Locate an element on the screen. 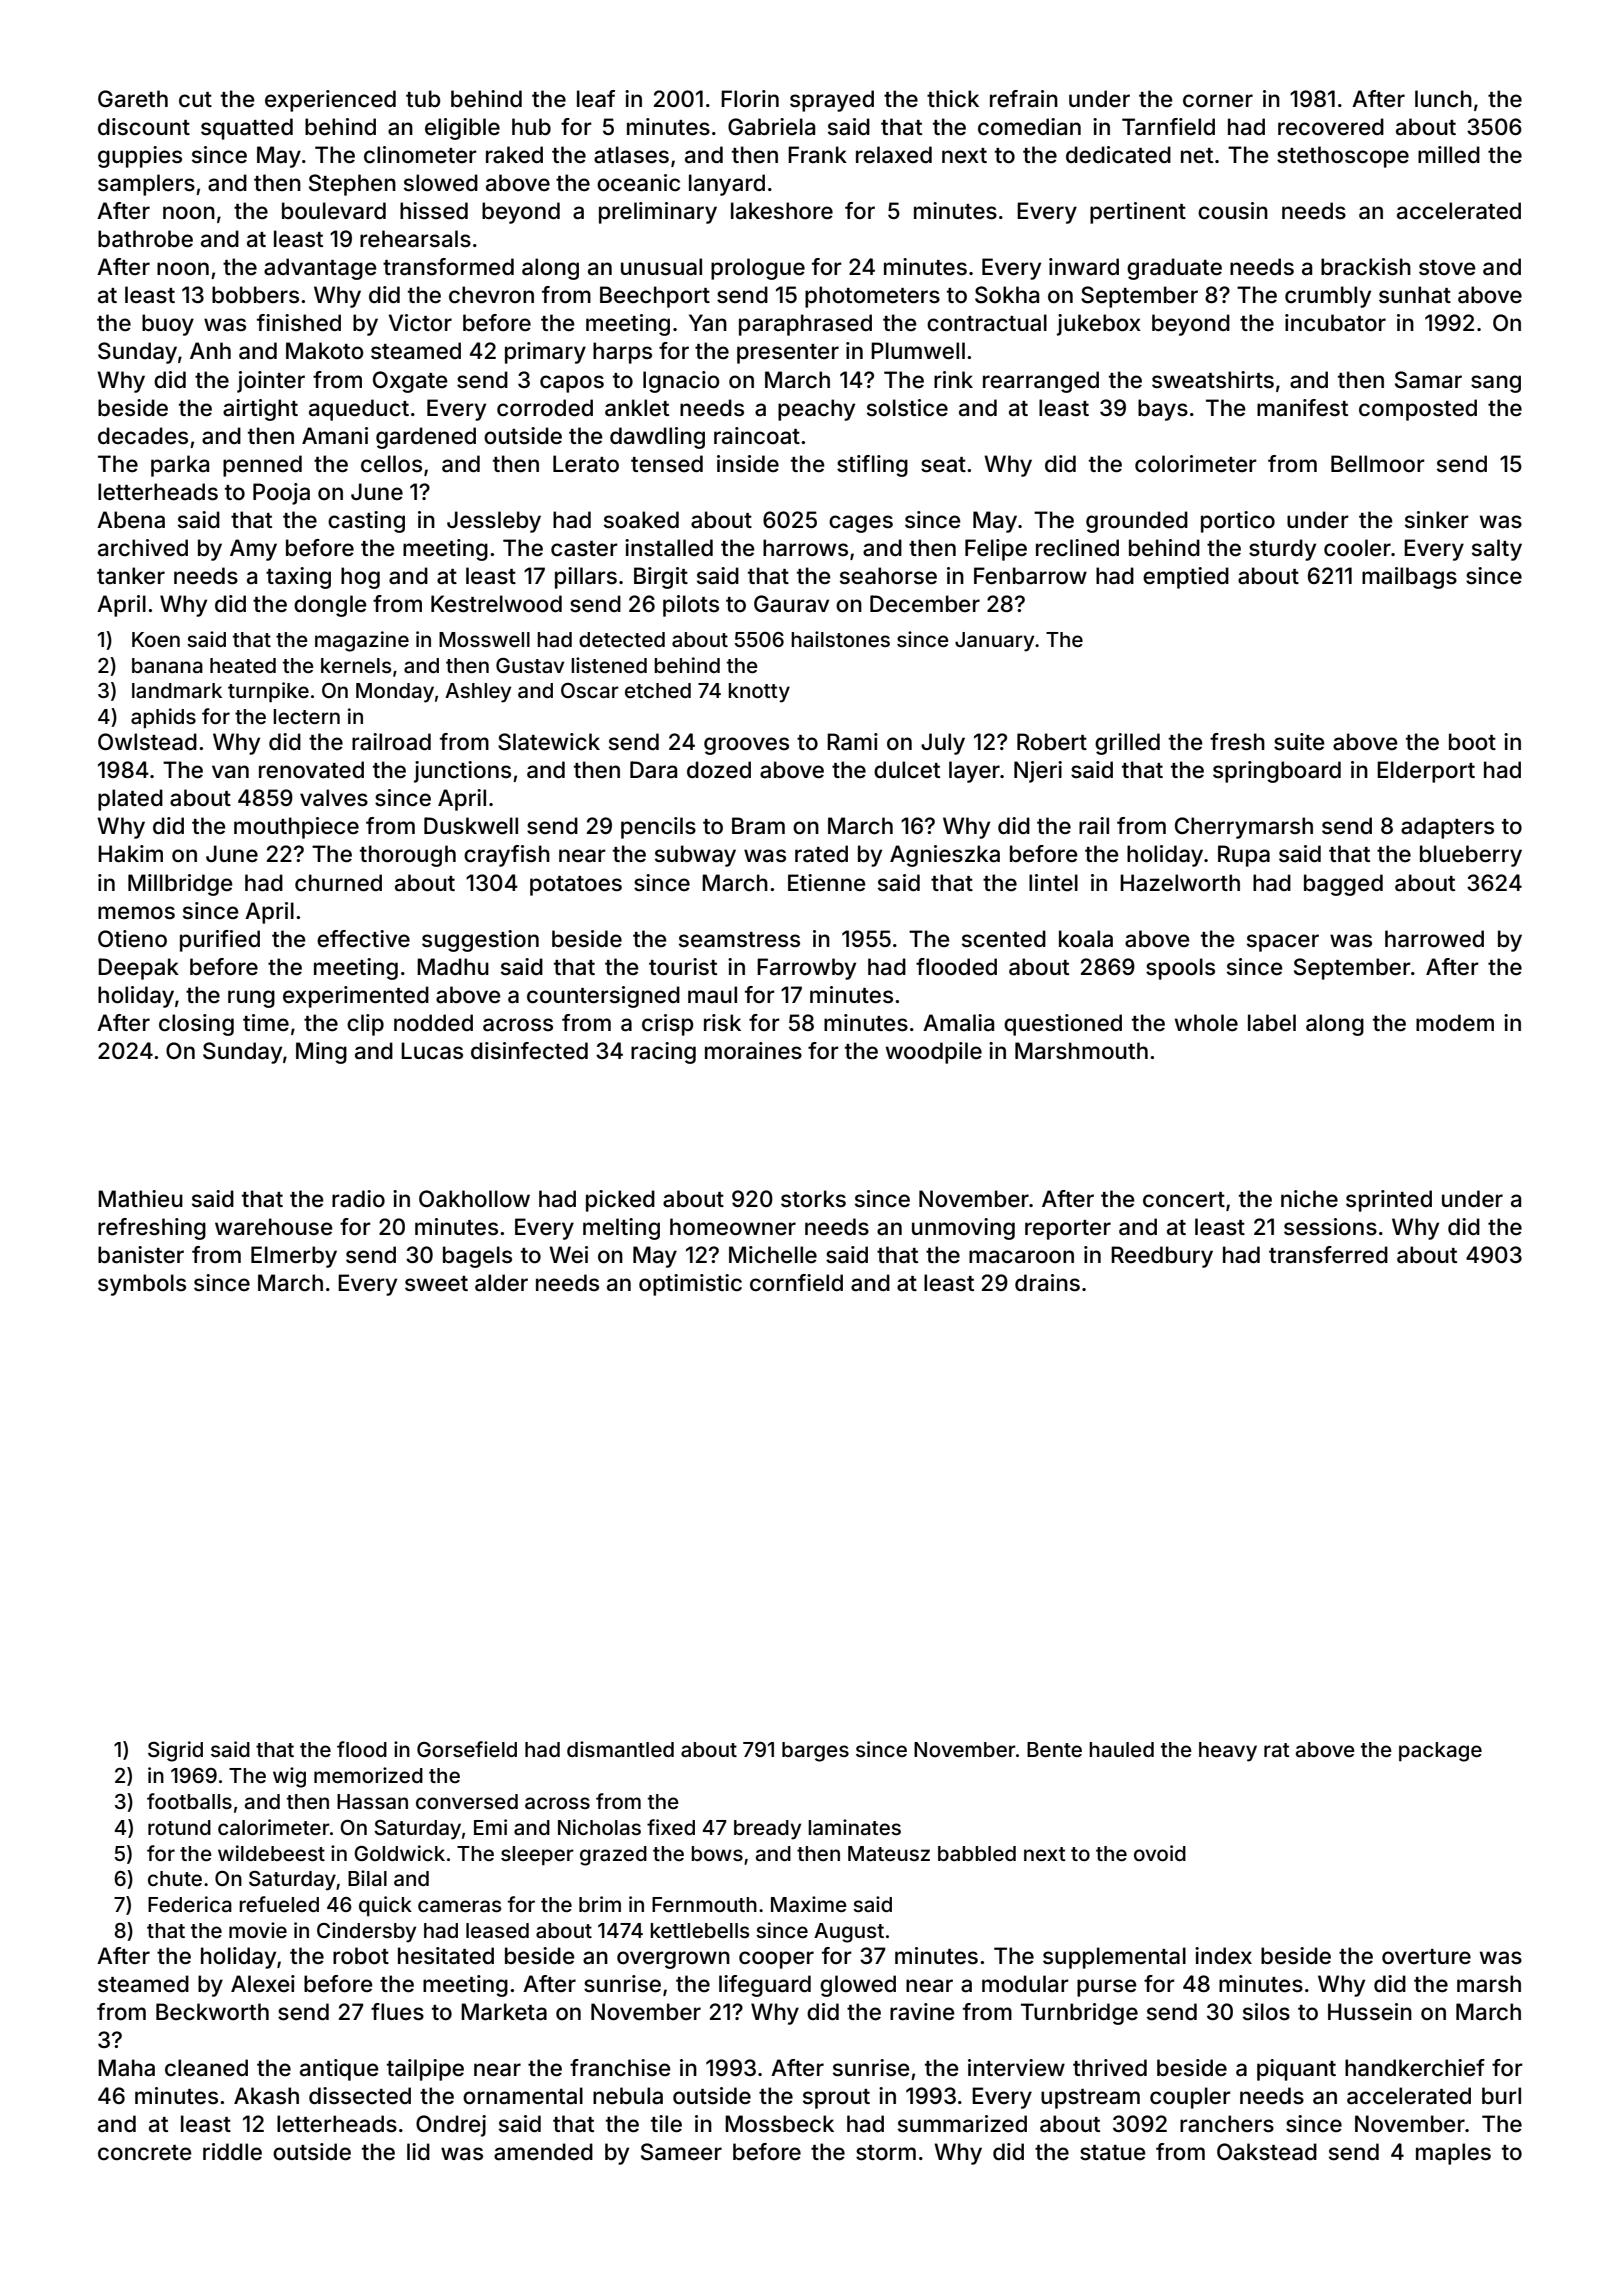  colorimeter is located at coordinates (1196, 464).
